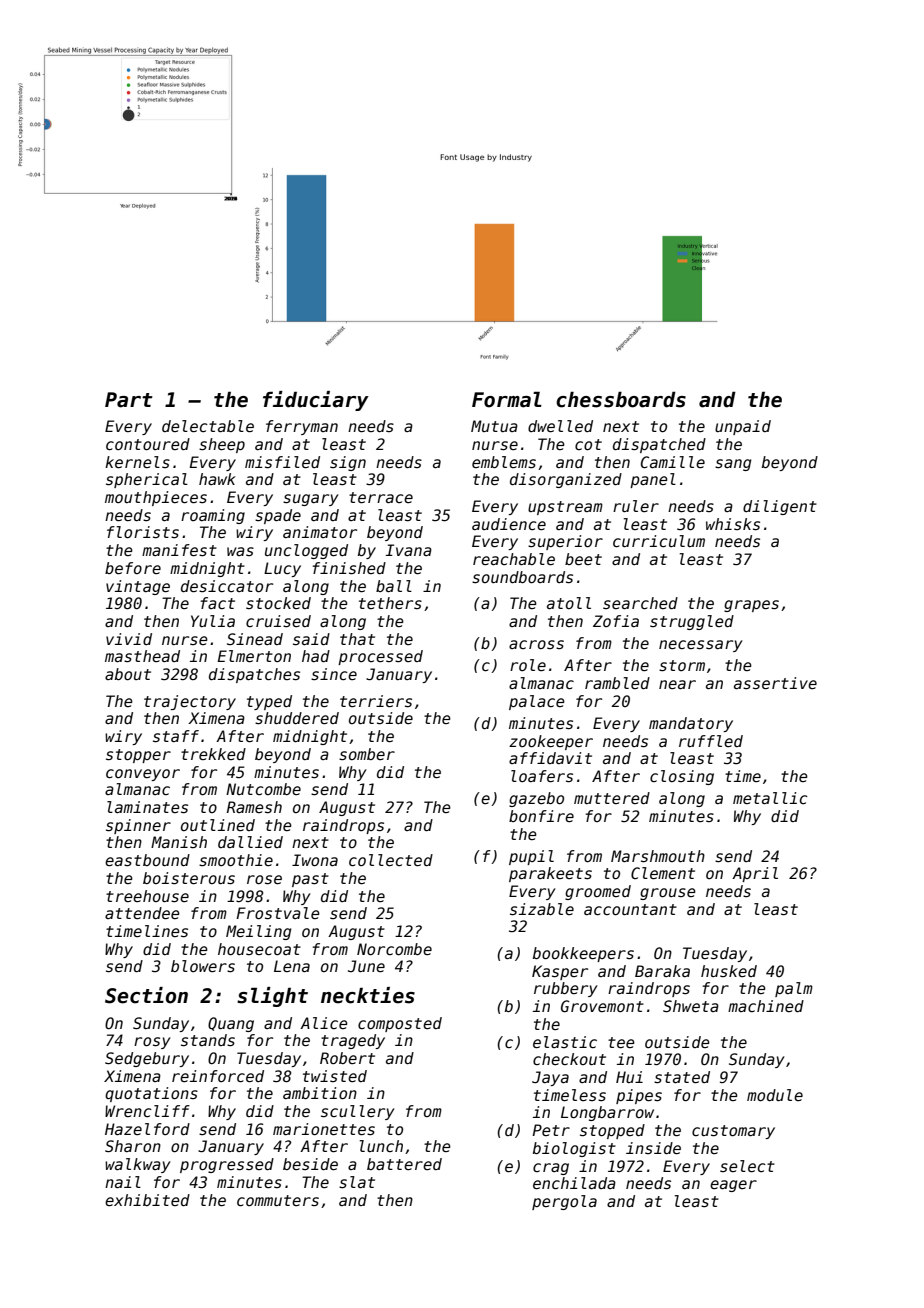 This page has width=924, height=1308. What do you see at coordinates (663, 873) in the page?
I see `Clement` at bounding box center [663, 873].
